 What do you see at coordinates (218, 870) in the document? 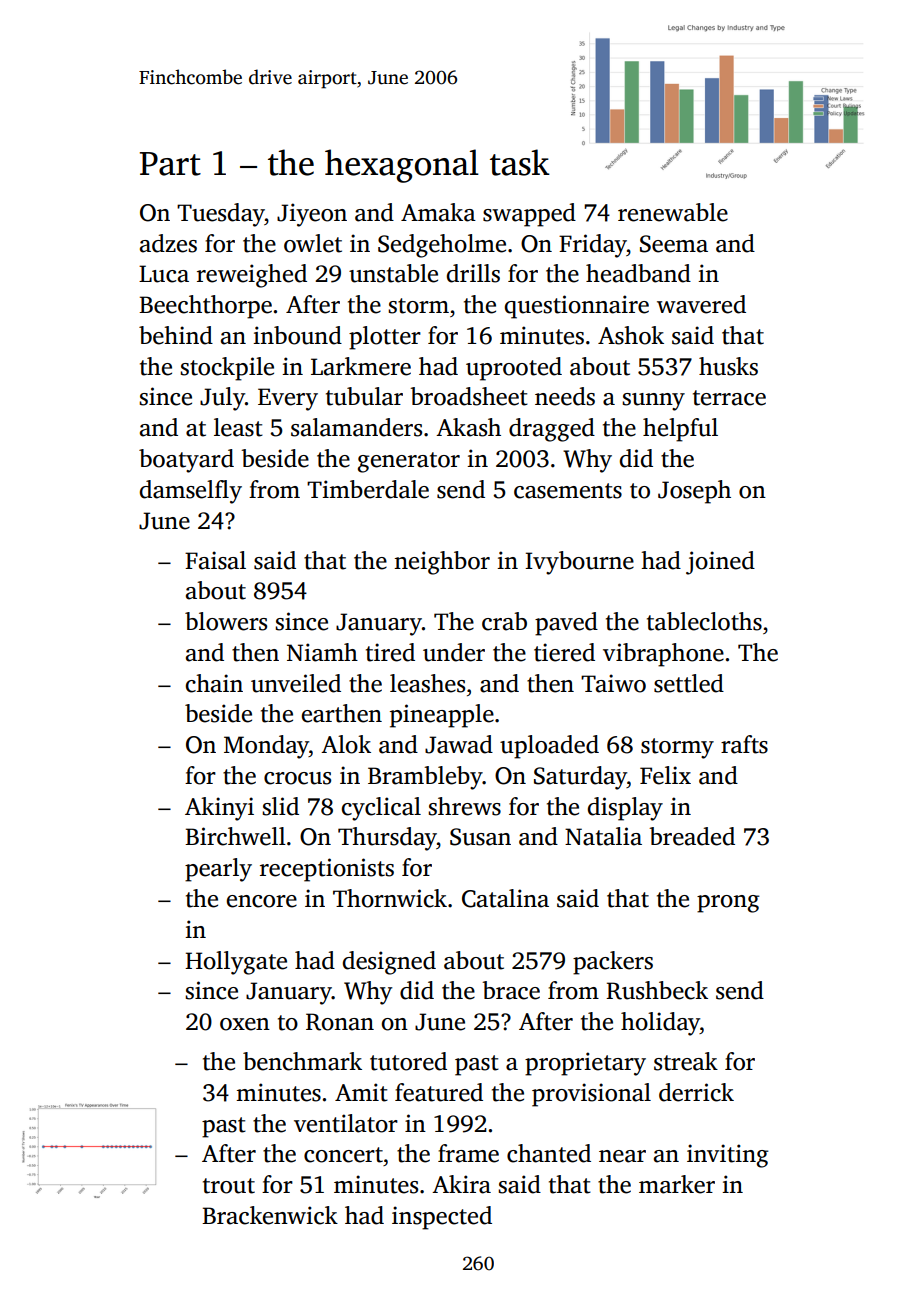
I see `pearly` at bounding box center [218, 870].
